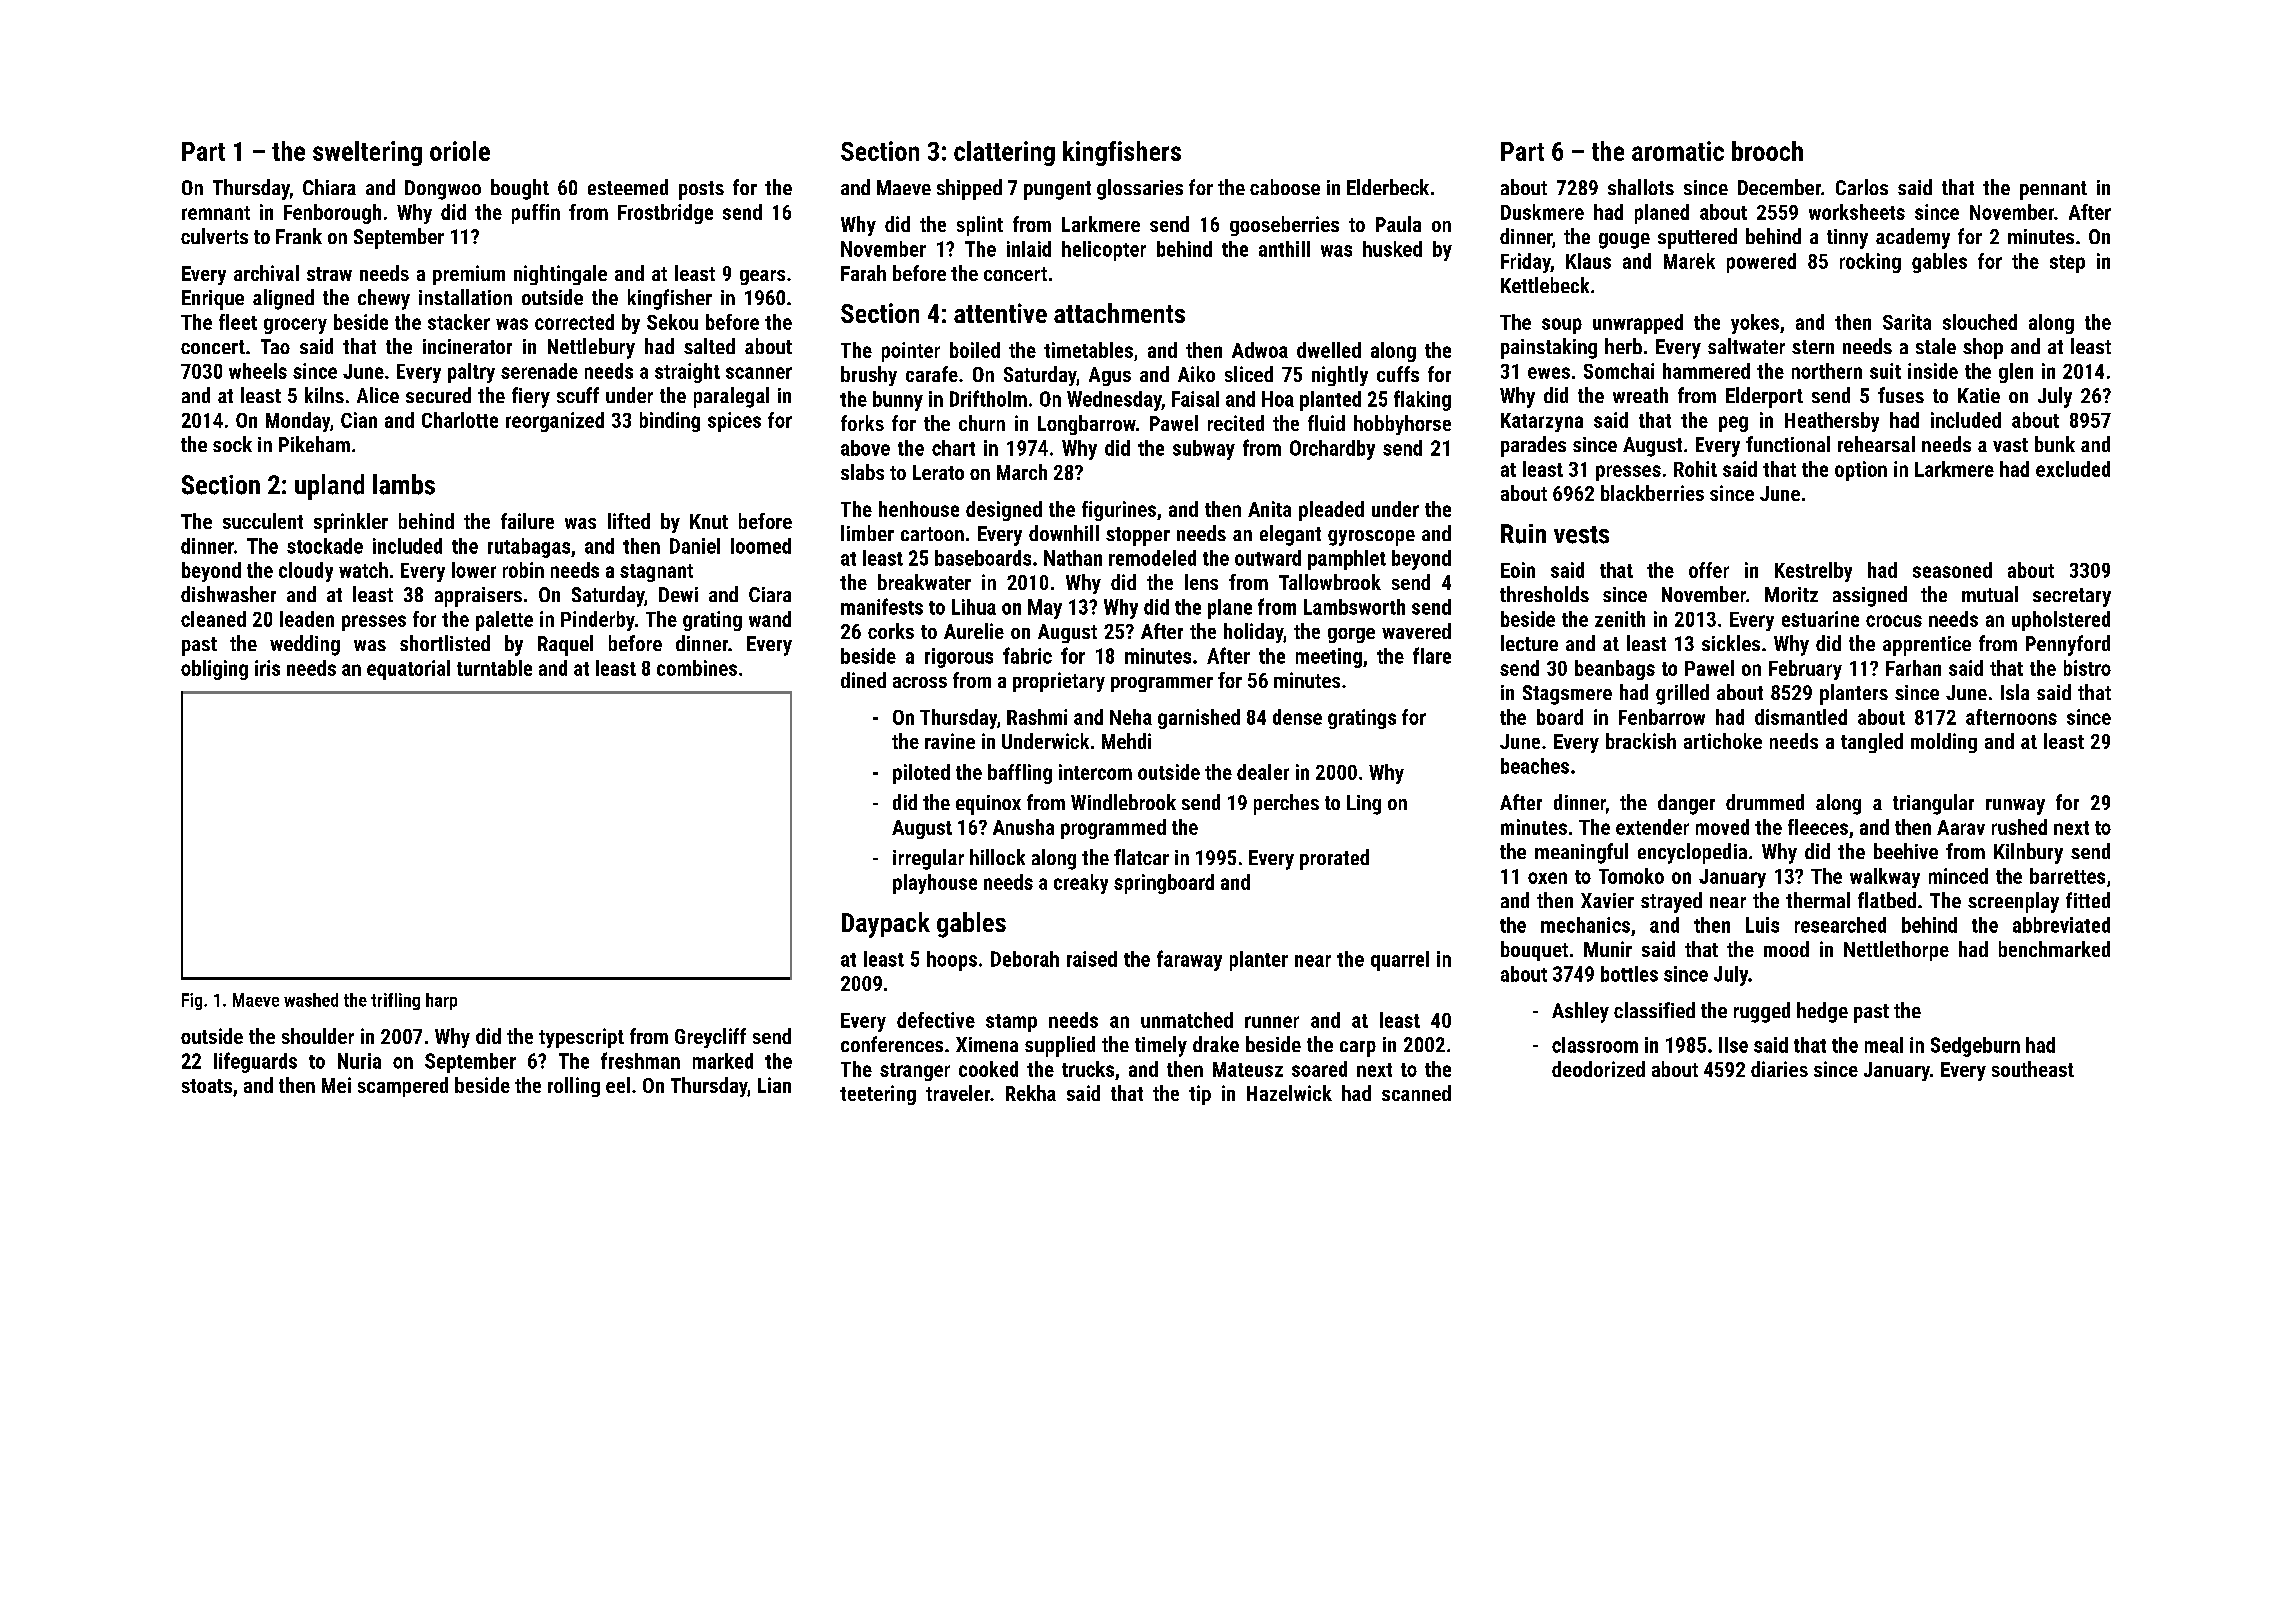 Image resolution: width=2292 pixels, height=1620 pixels. What do you see at coordinates (1004, 153) in the screenshot?
I see `clattering` at bounding box center [1004, 153].
